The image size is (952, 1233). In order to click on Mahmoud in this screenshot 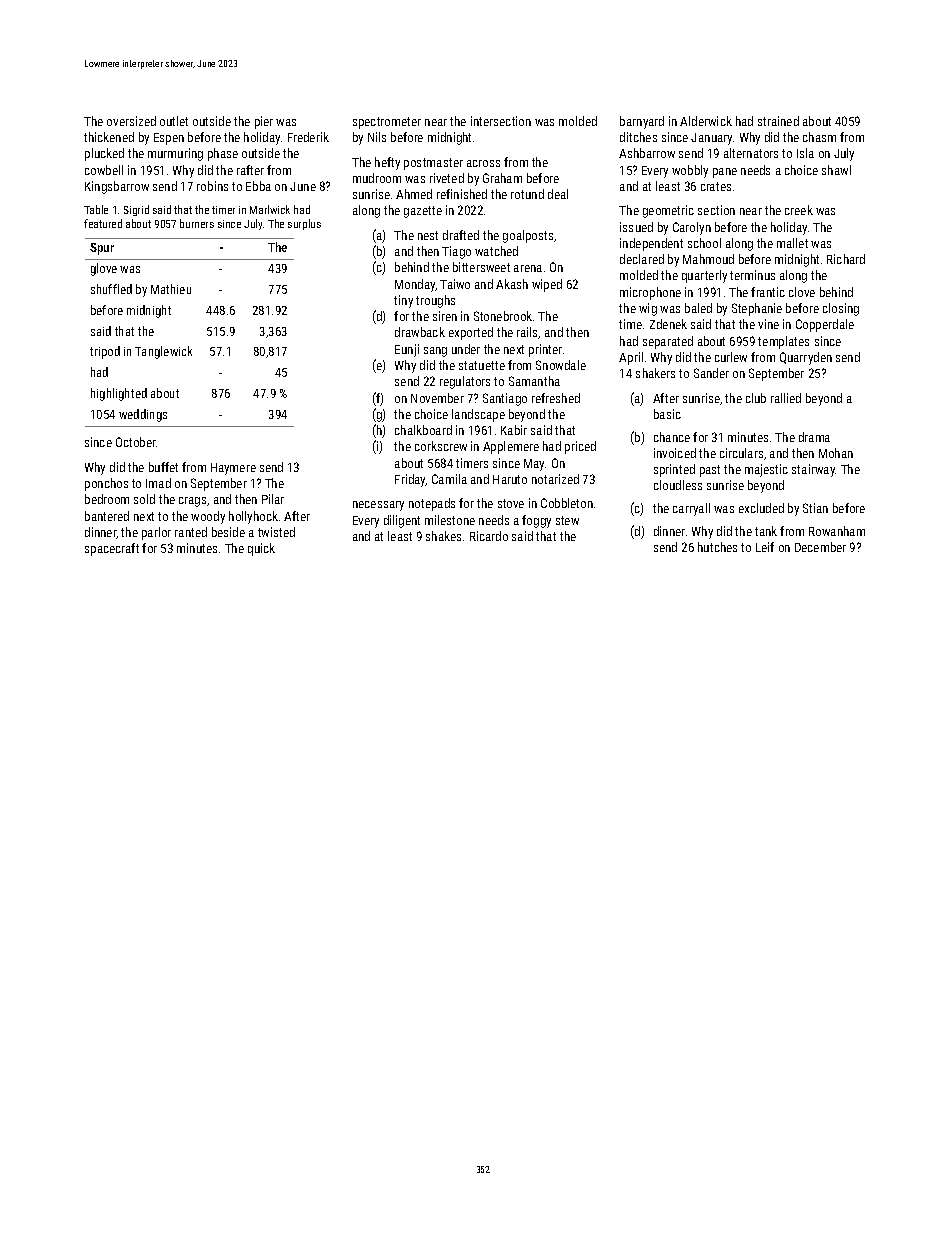, I will do `click(708, 259)`.
